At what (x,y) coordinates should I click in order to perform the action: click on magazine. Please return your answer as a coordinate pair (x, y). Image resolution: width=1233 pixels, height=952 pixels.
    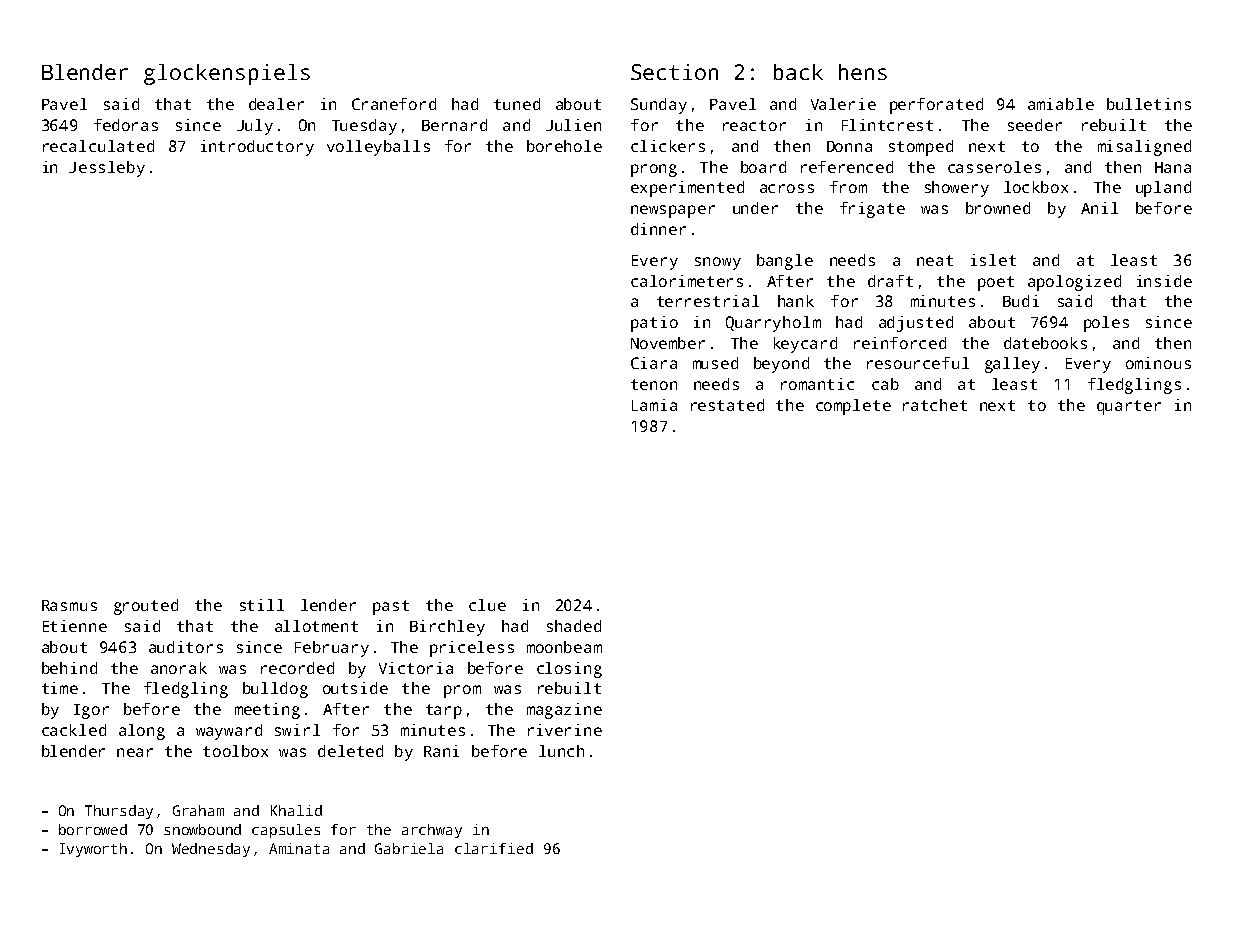
    Looking at the image, I should click on (564, 711).
